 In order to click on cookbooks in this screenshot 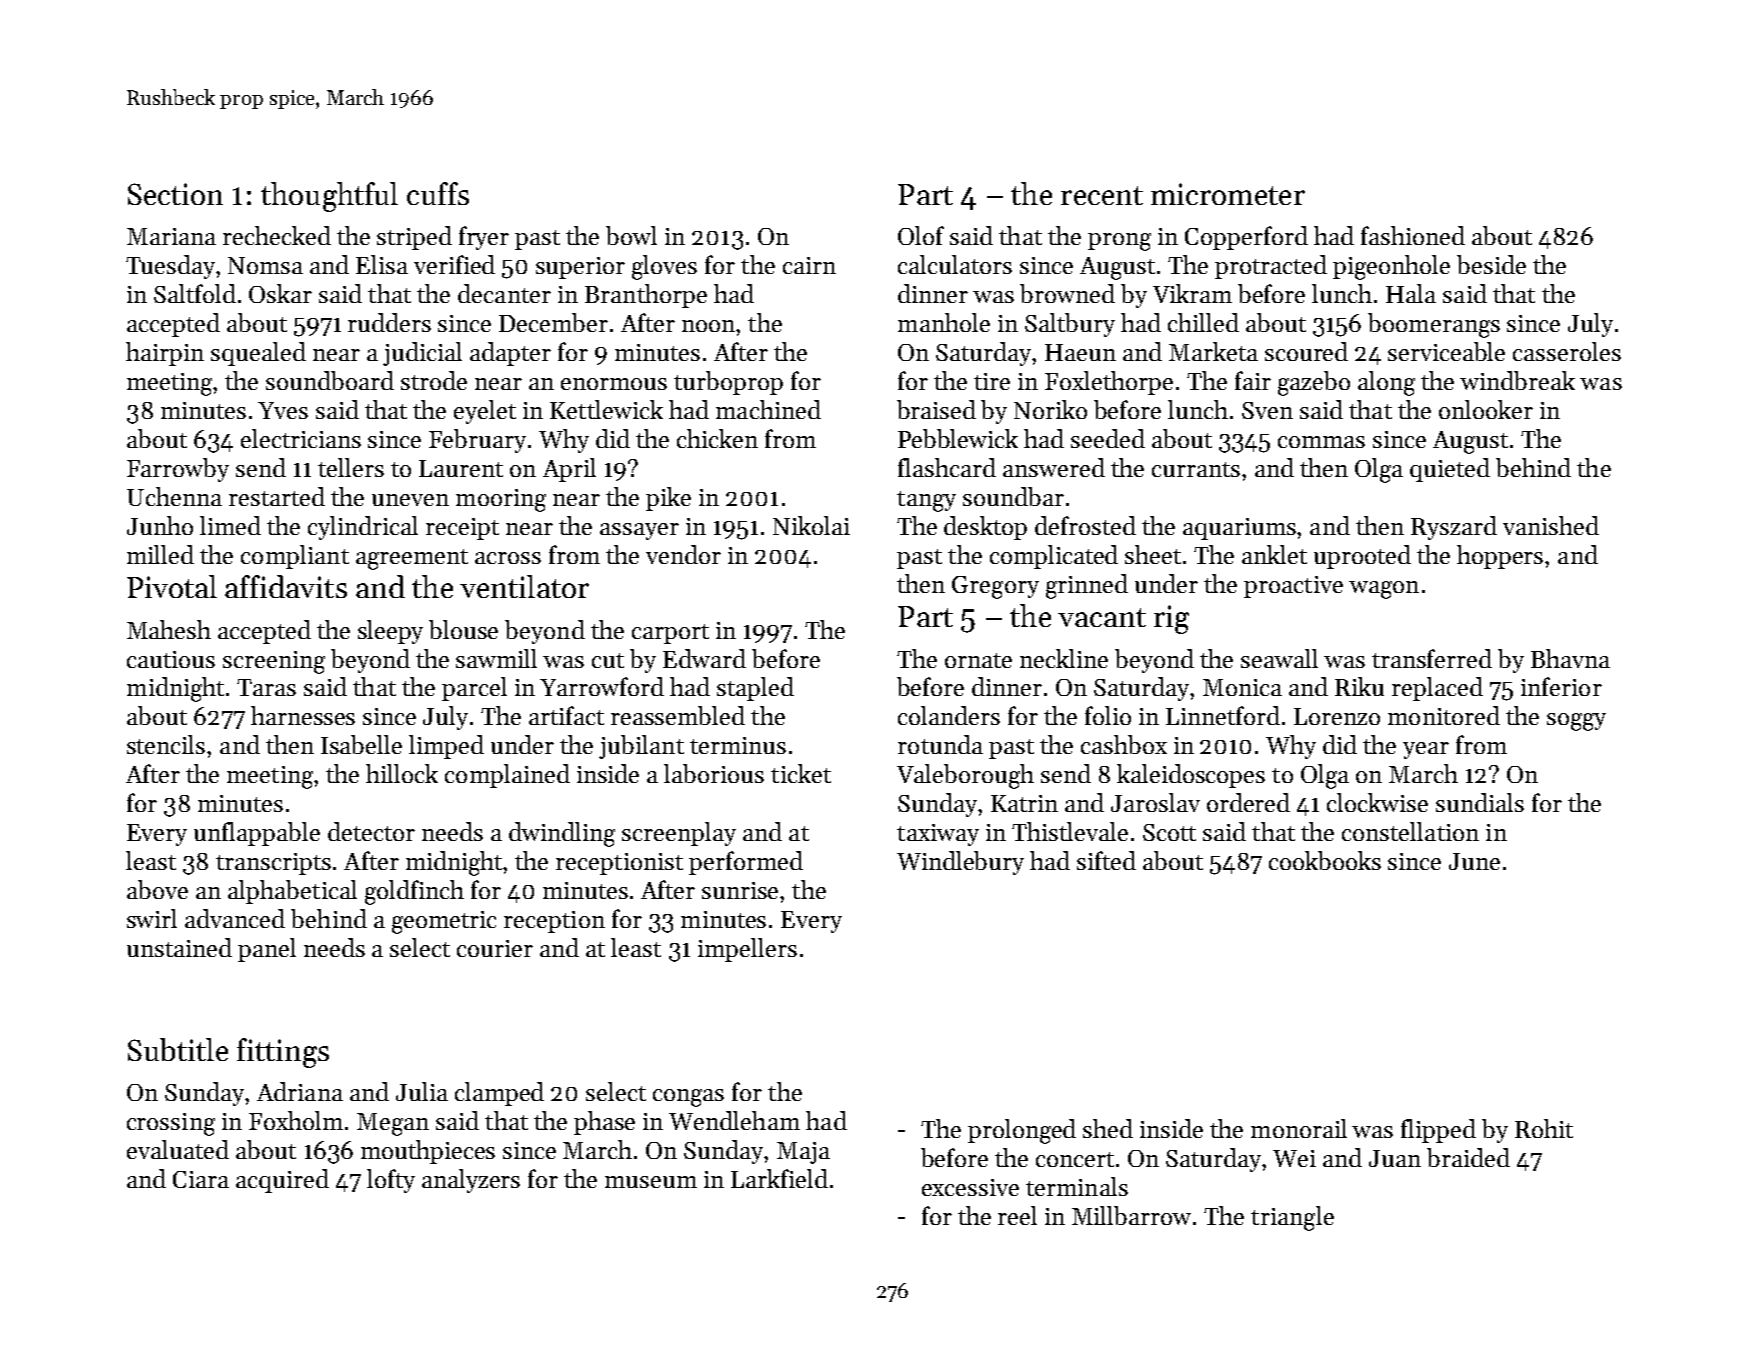, I will do `click(1325, 860)`.
